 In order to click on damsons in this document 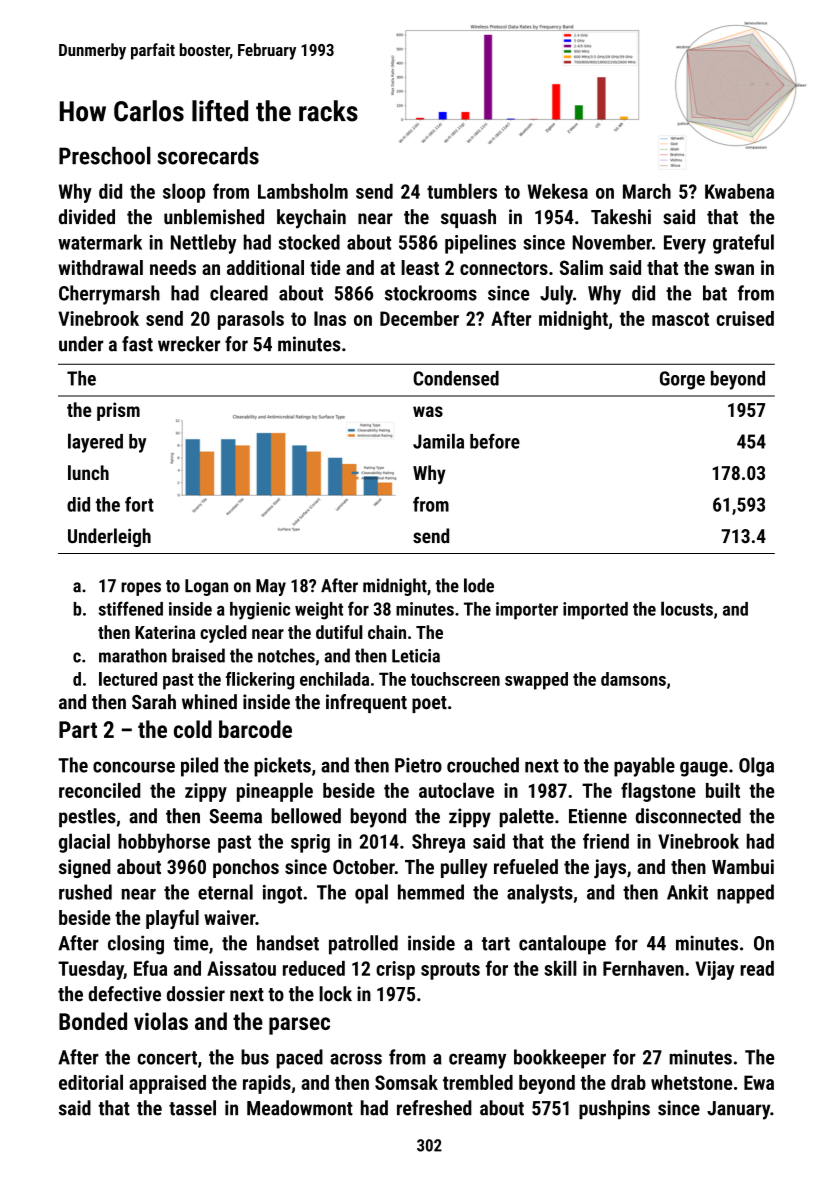, I will do `click(633, 679)`.
